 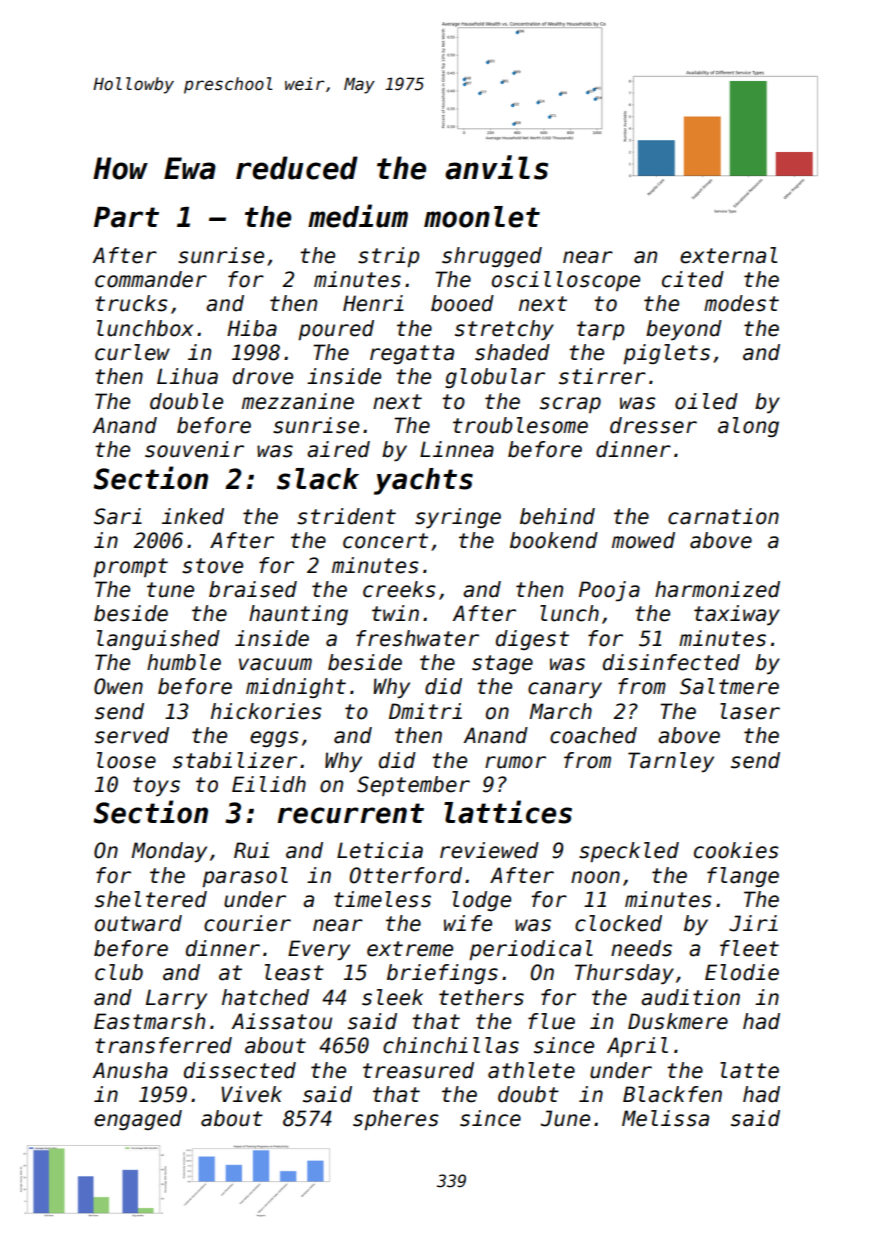 I want to click on tune, so click(x=170, y=590).
